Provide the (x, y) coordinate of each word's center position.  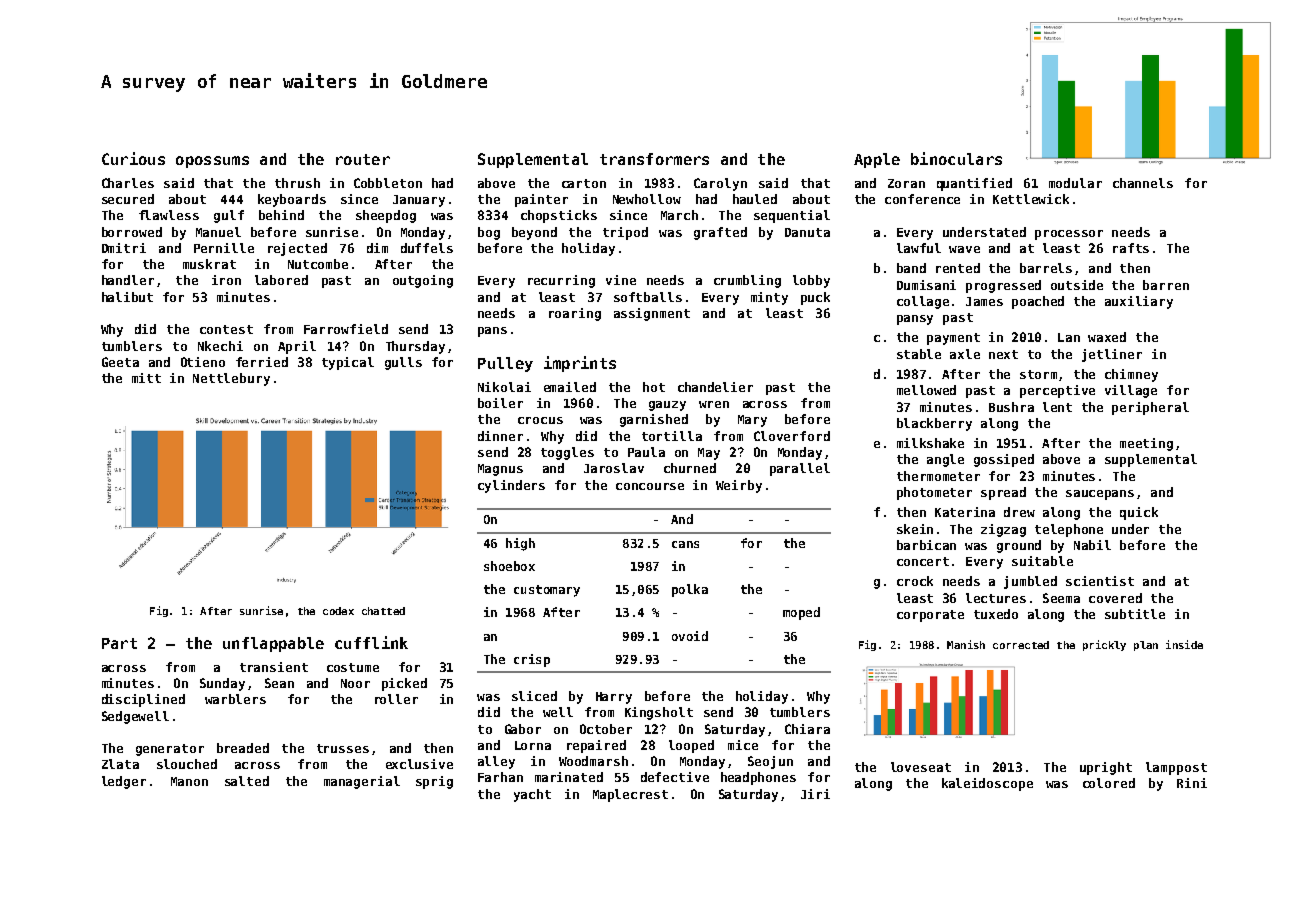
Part (119, 643)
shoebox (509, 566)
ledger (124, 782)
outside (1077, 285)
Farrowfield (346, 329)
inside (1184, 644)
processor (1069, 235)
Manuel (218, 232)
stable (919, 354)
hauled (755, 199)
